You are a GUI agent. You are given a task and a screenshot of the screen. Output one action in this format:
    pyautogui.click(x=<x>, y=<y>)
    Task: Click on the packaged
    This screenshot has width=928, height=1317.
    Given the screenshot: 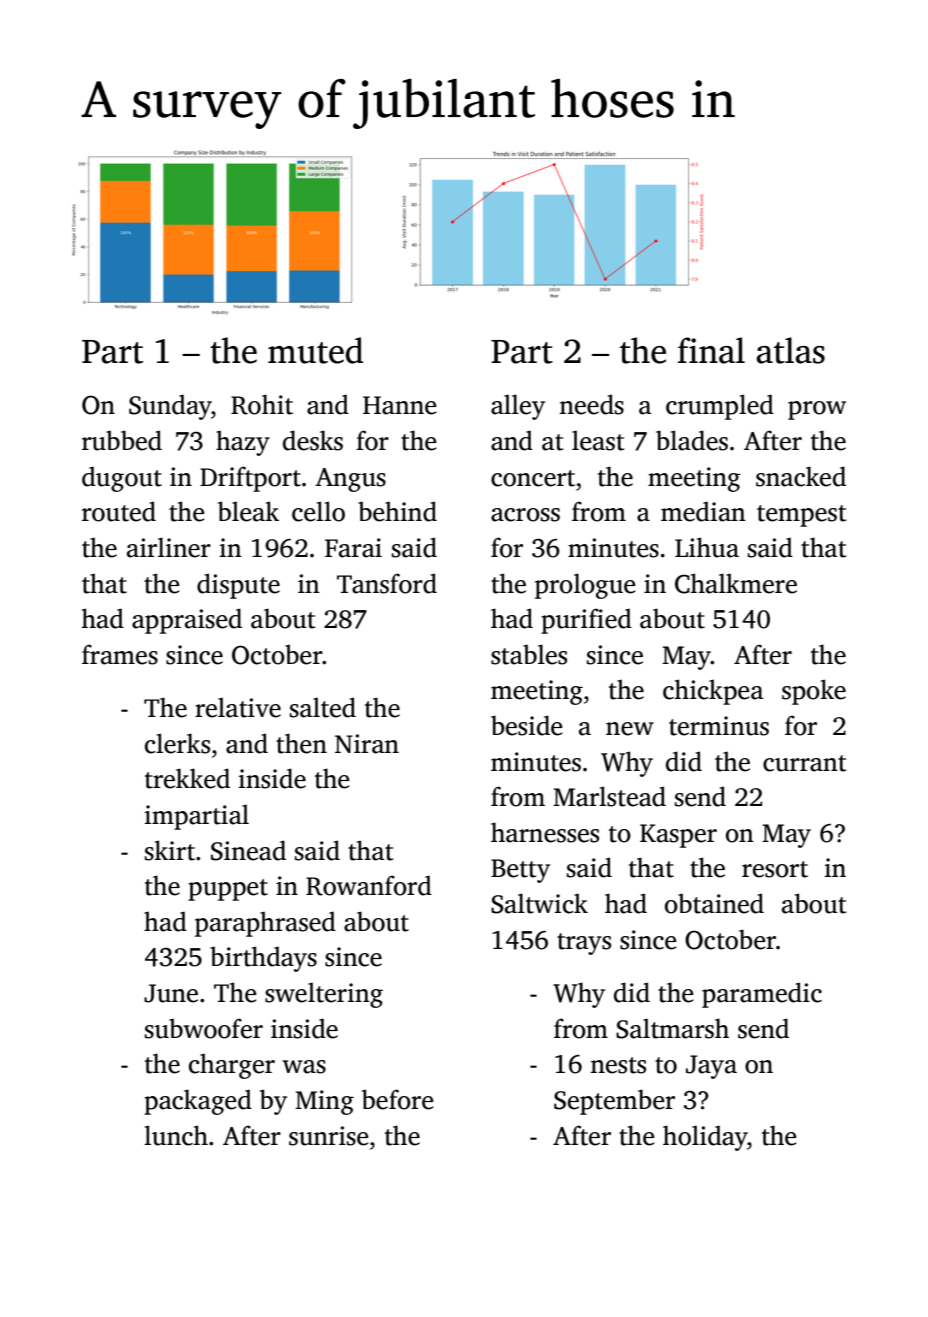 What is the action you would take?
    pyautogui.click(x=198, y=1102)
